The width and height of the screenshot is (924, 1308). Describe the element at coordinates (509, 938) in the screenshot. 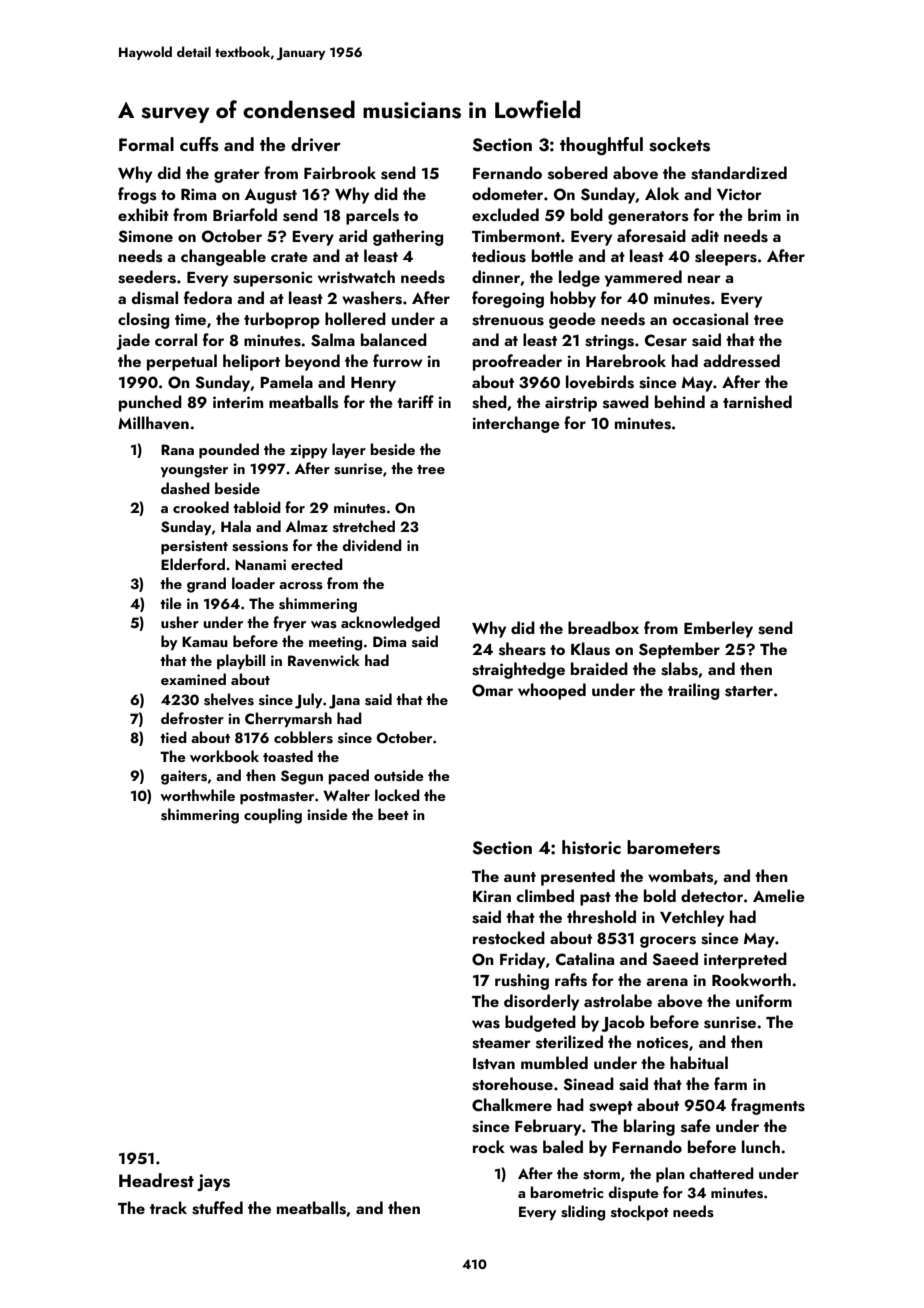

I see `restocked` at that location.
